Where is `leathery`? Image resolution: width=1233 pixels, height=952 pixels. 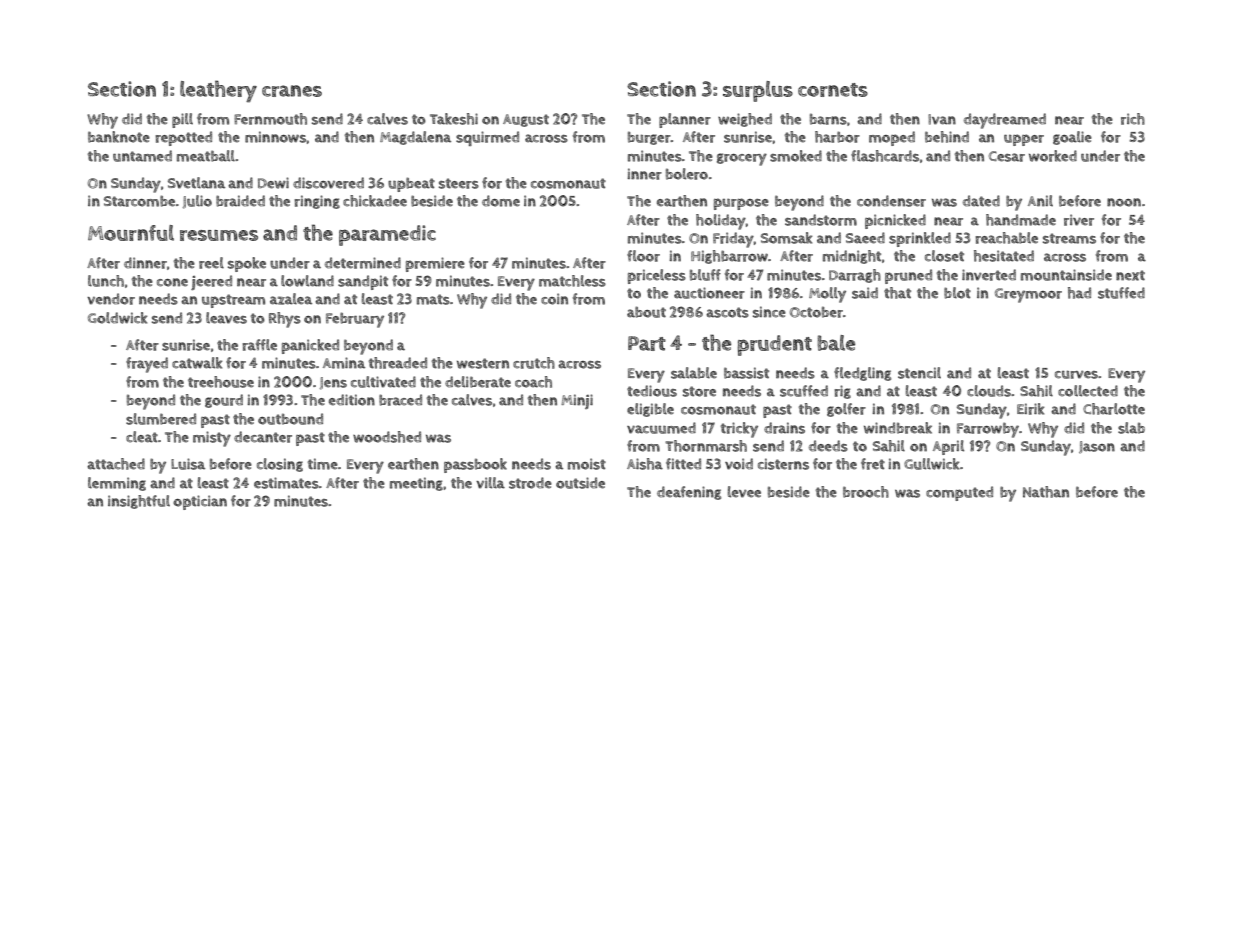 leathery is located at coordinates (218, 91).
